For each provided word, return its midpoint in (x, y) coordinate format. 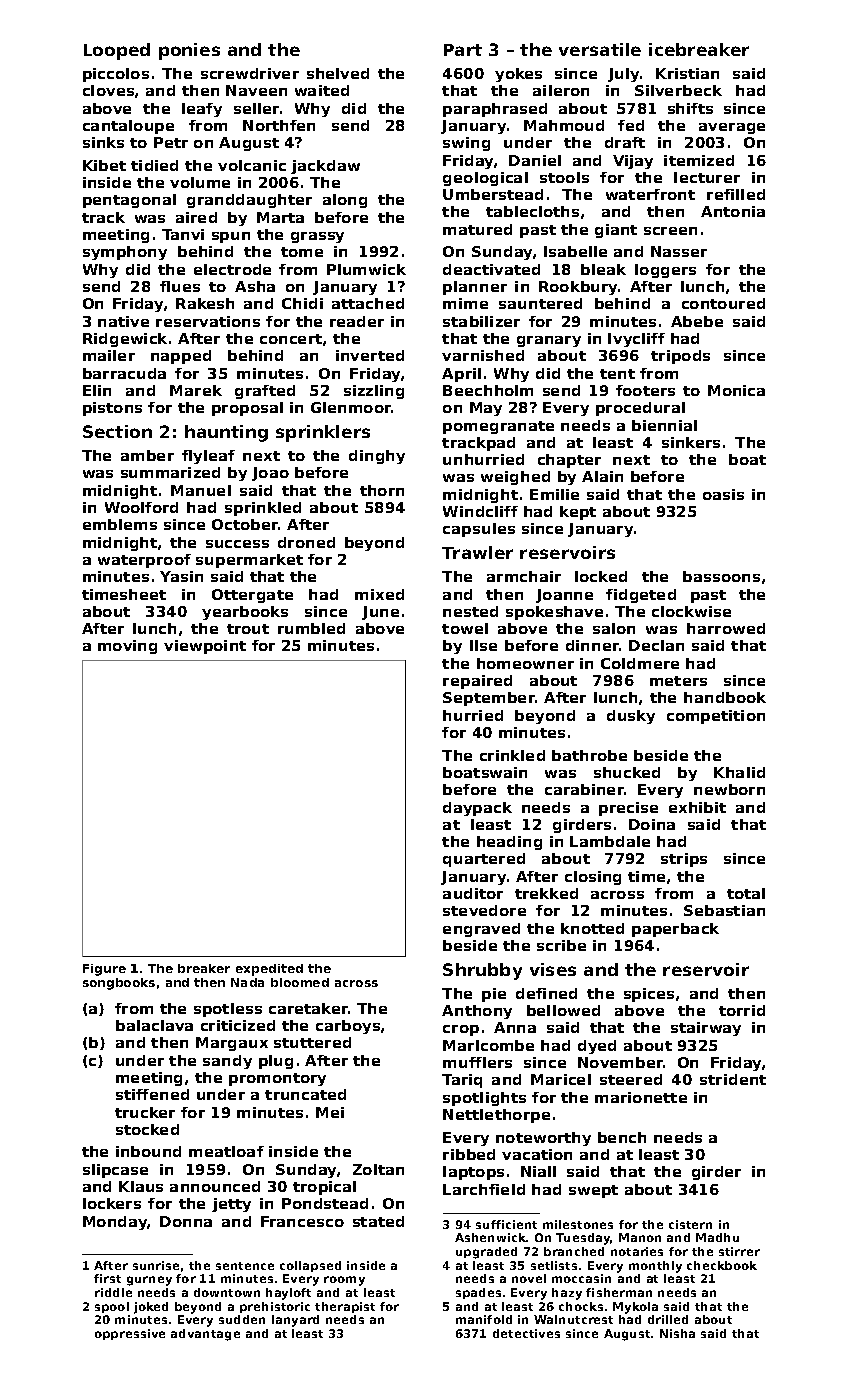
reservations (208, 321)
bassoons (721, 576)
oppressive (130, 1334)
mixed (379, 594)
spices (649, 995)
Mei (330, 1112)
